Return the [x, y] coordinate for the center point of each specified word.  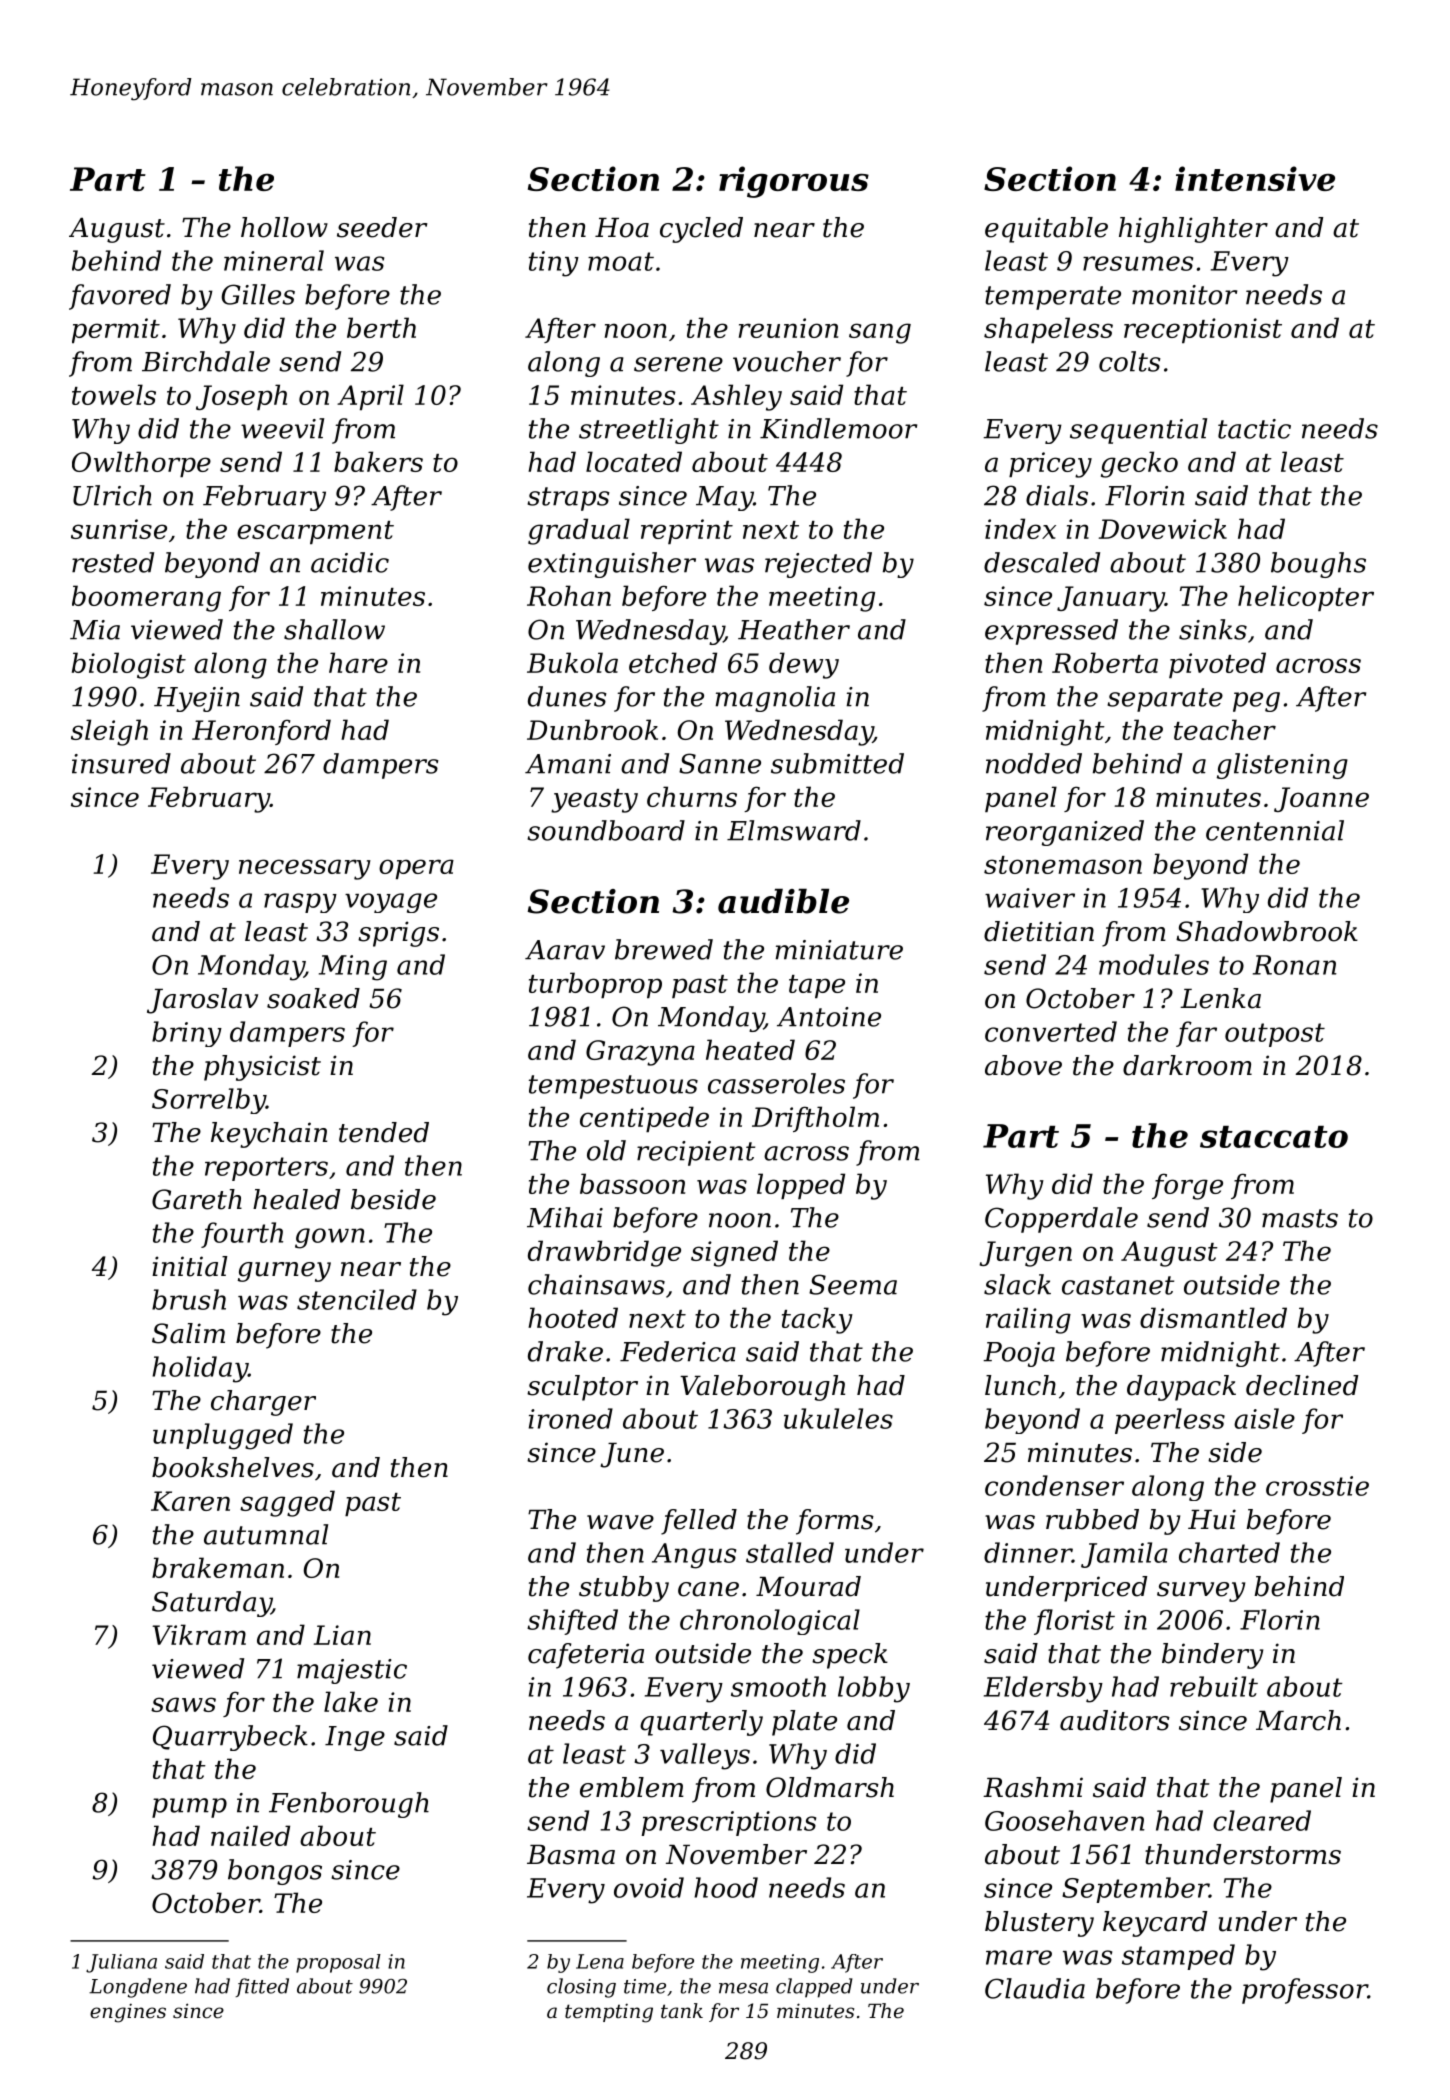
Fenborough [349, 1805]
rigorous [794, 182]
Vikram [199, 1634]
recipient [696, 1153]
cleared [1262, 1820]
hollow [284, 227]
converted [1051, 1031]
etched [673, 662]
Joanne [1321, 799]
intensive [1255, 178]
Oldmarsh [830, 1787]
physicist [262, 1068]
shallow [334, 629]
